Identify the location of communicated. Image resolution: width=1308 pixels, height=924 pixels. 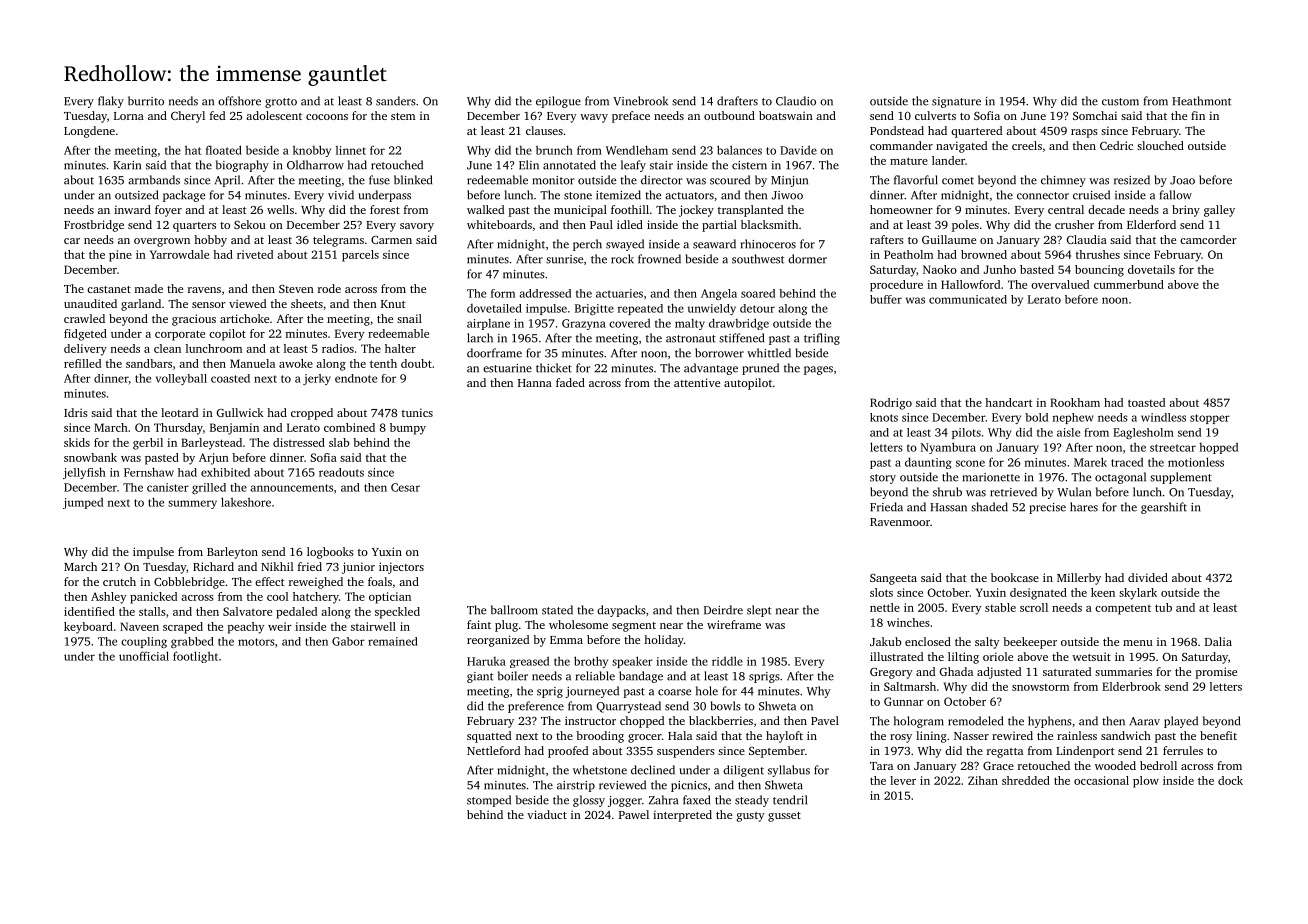
(968, 299).
